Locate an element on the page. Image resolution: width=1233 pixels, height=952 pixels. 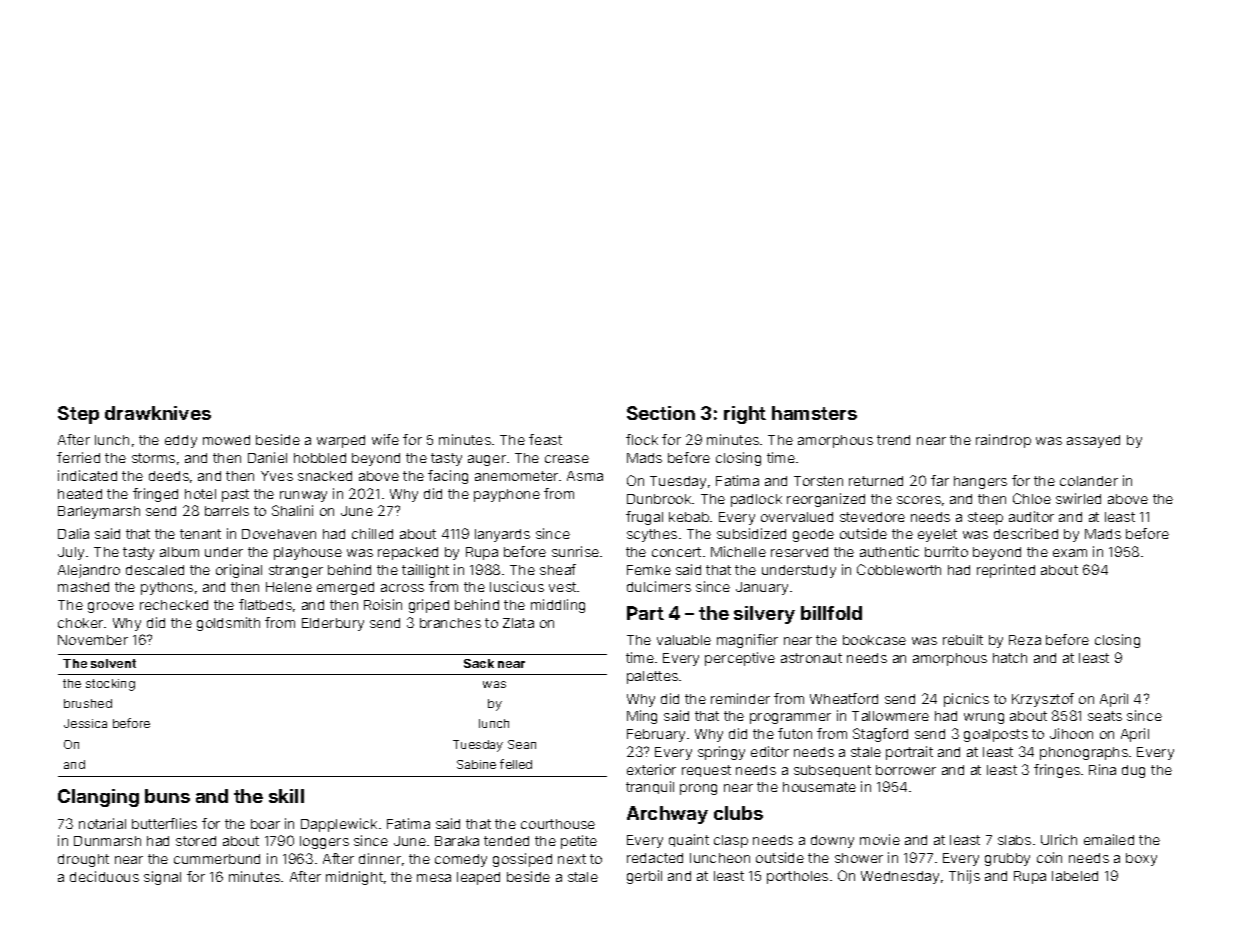
drawknives is located at coordinates (158, 413).
